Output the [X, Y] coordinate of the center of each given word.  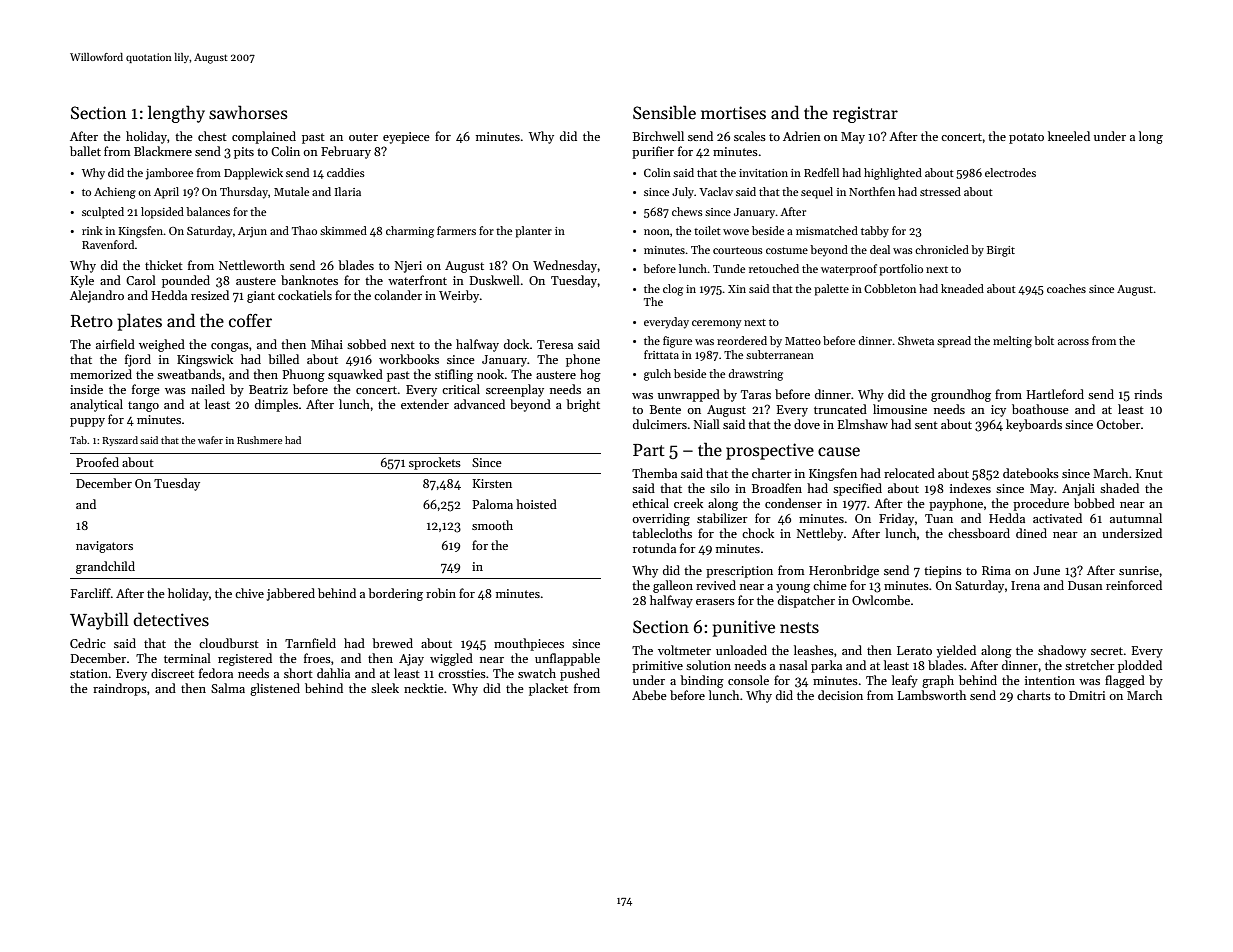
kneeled [1069, 136]
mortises [733, 113]
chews [687, 211]
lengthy [176, 114]
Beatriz [268, 389]
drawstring [756, 375]
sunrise [1139, 570]
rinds [1148, 394]
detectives [171, 619]
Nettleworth [252, 265]
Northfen [872, 191]
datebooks [1031, 473]
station [89, 673]
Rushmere [259, 440]
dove [807, 424]
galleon [673, 586]
